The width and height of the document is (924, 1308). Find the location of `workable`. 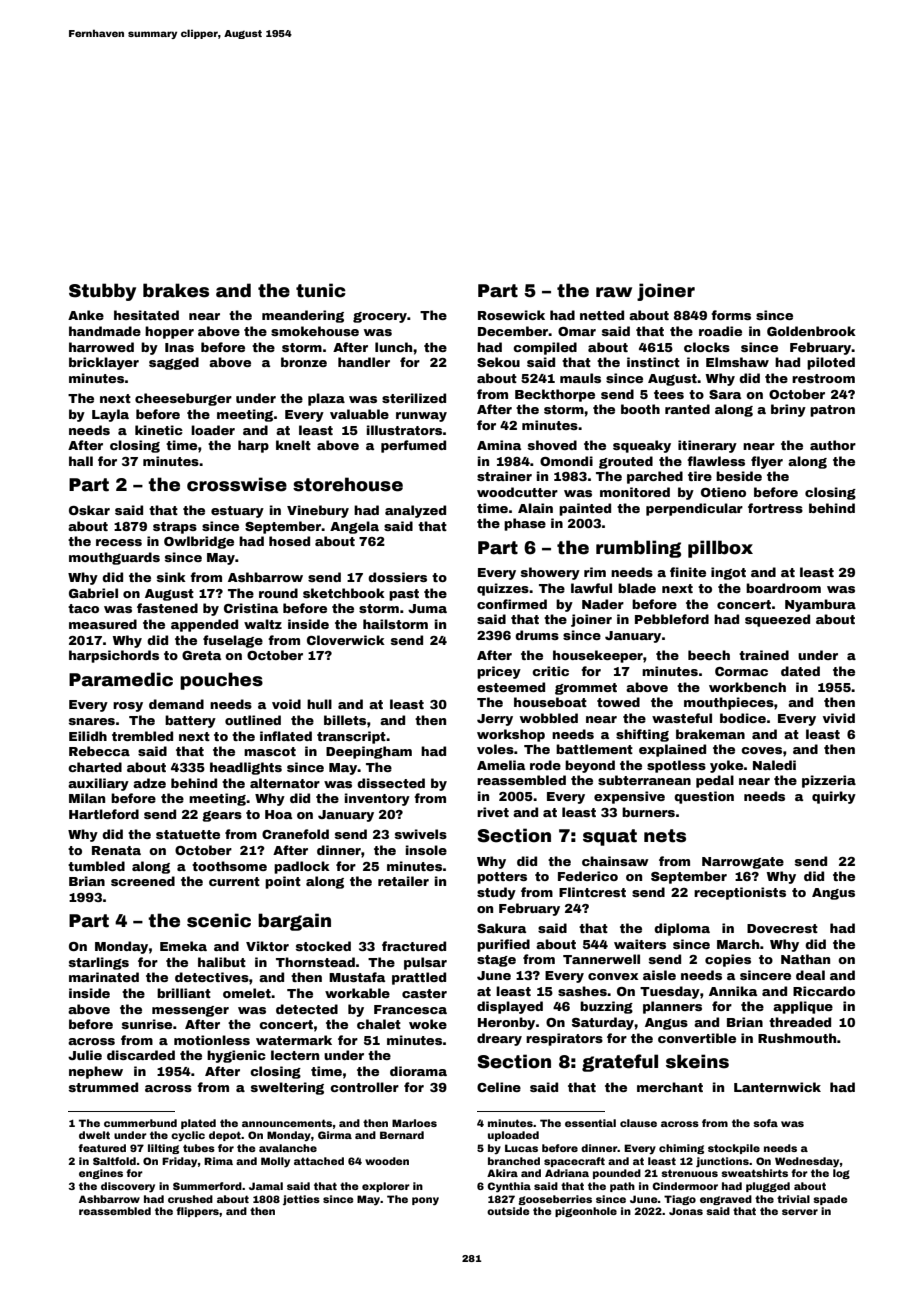

workable is located at coordinates (357, 993).
